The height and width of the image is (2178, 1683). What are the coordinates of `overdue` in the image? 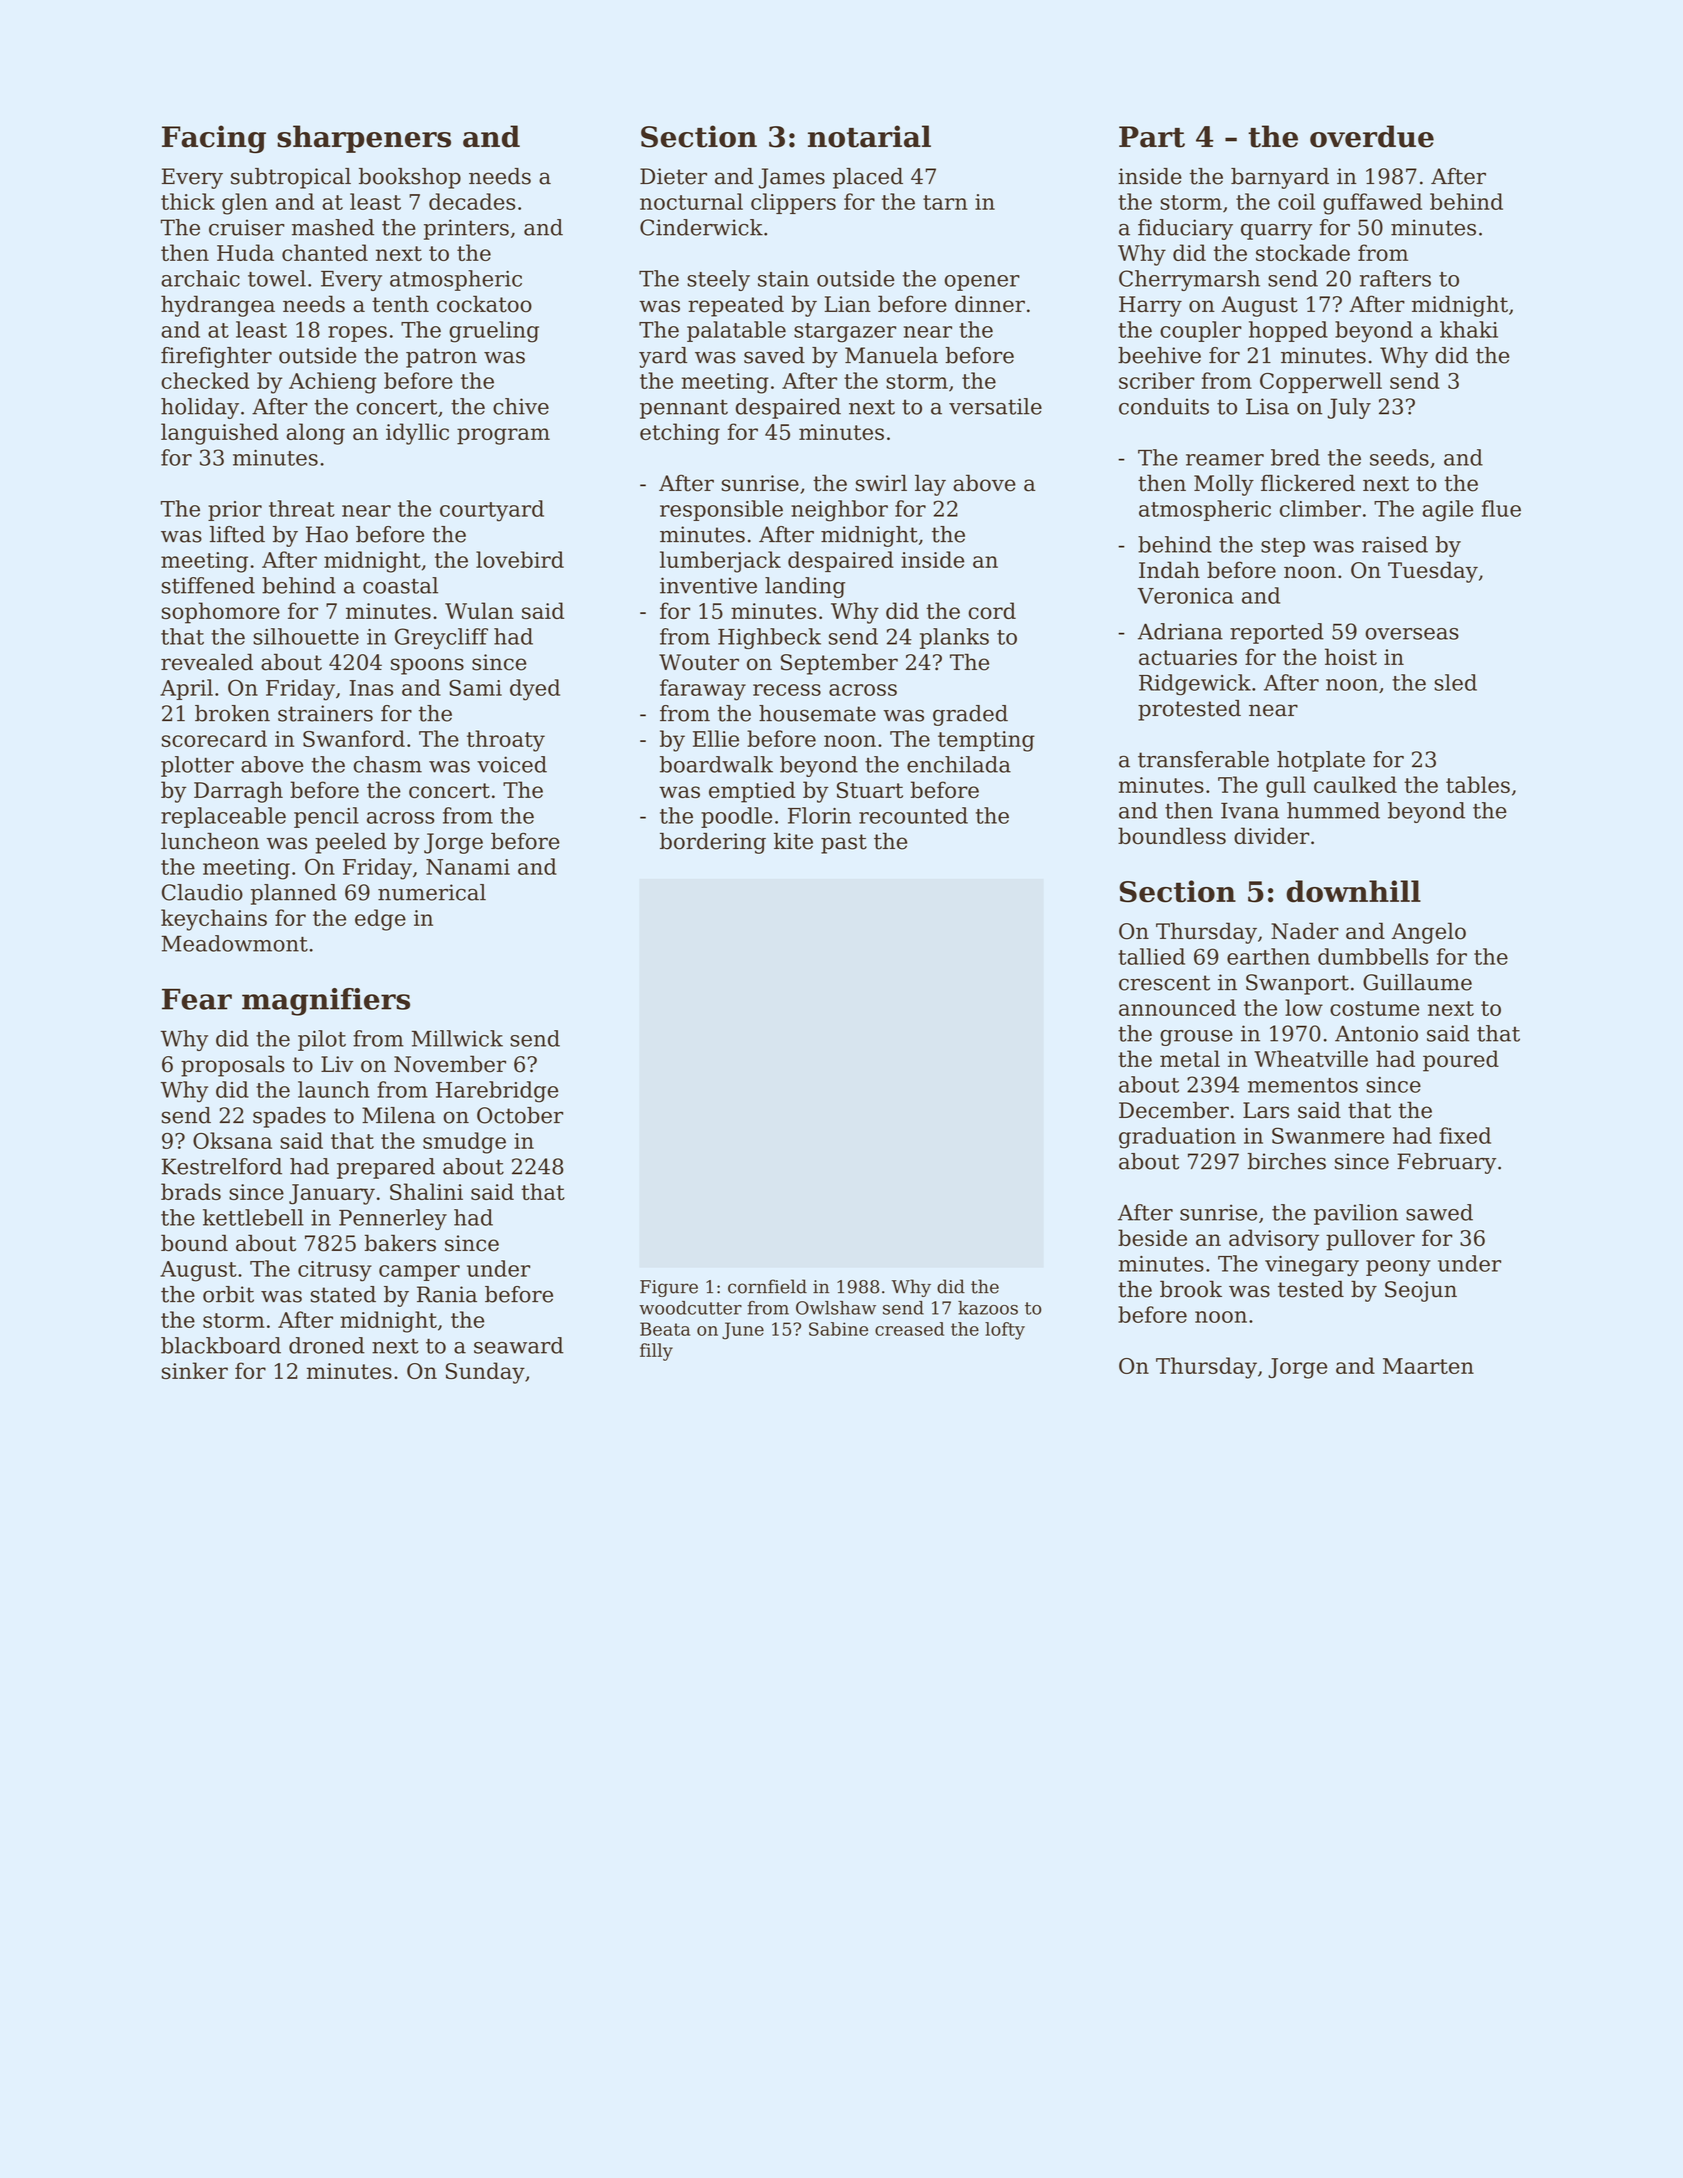 It's located at (1372, 136).
